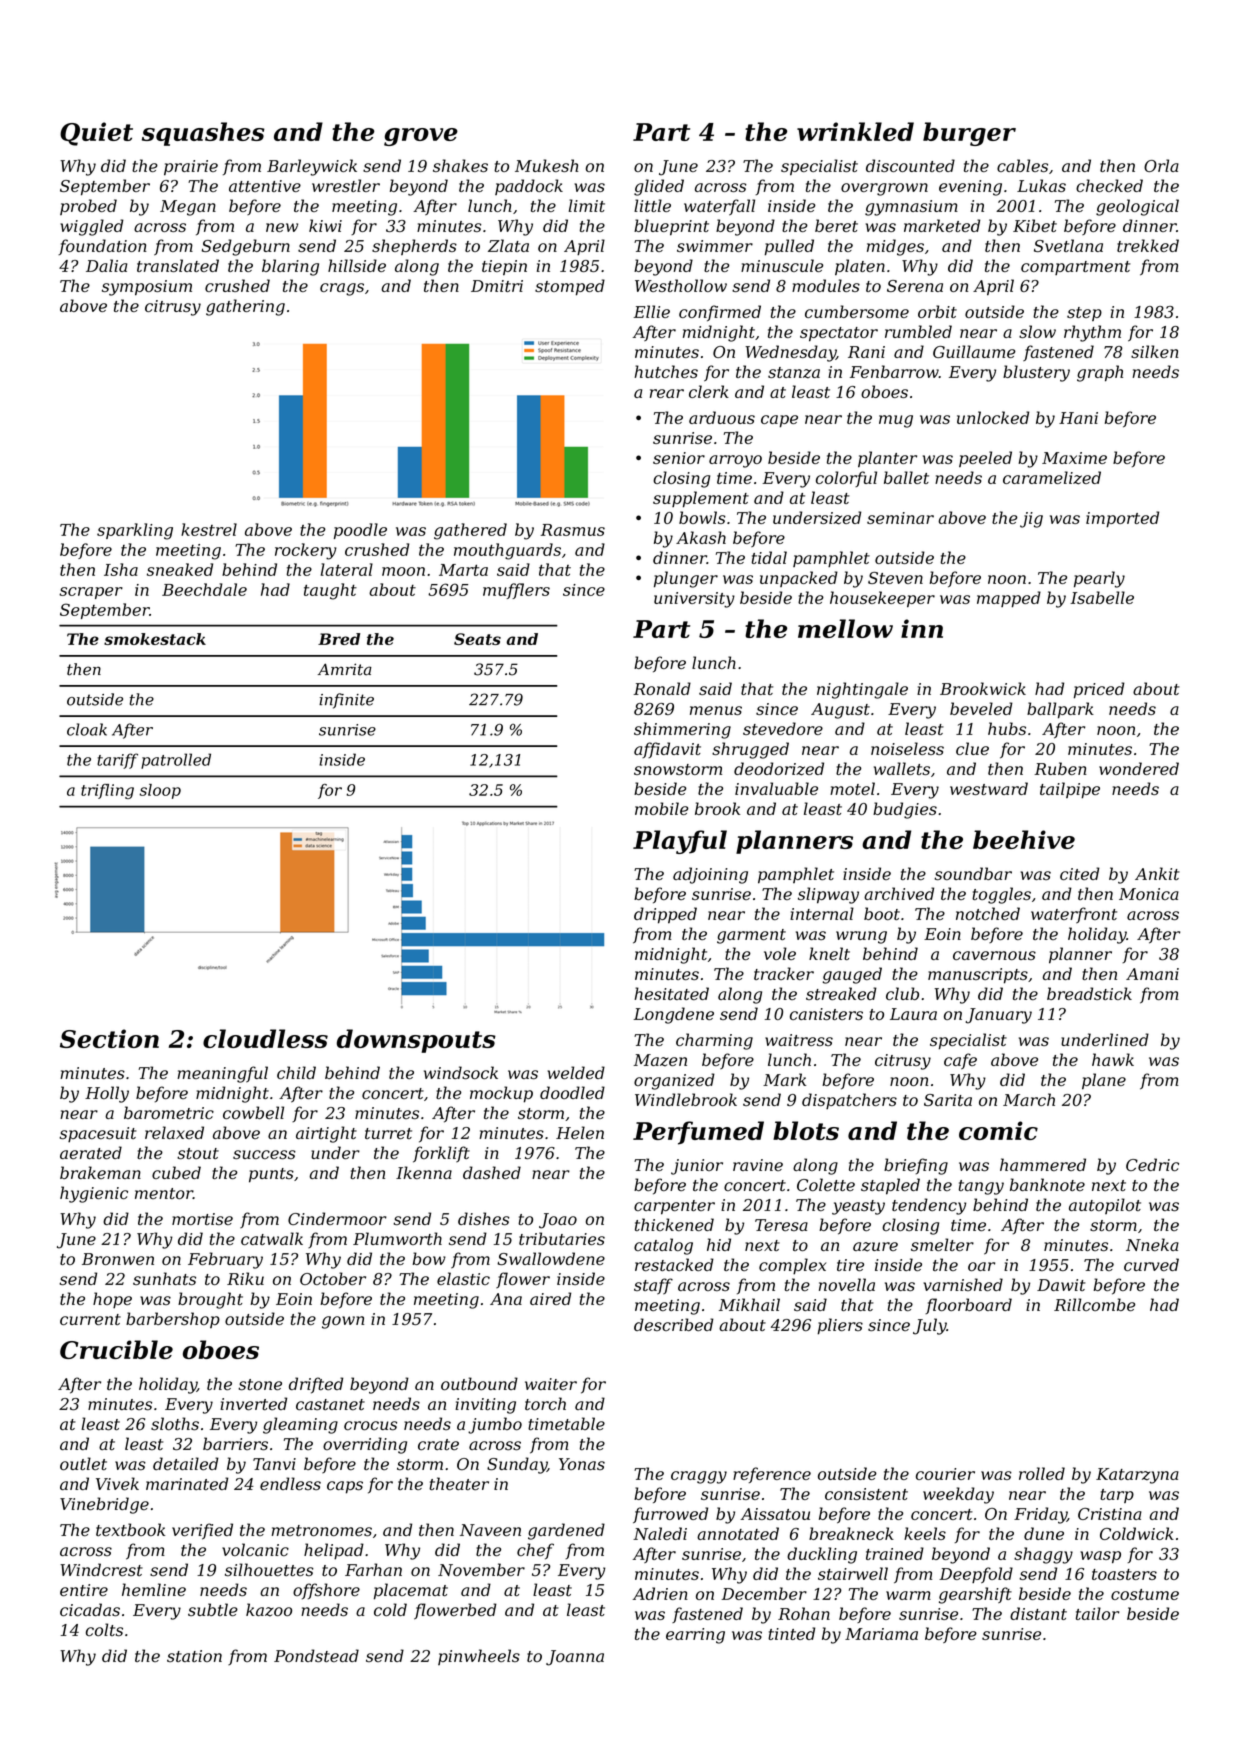 The image size is (1239, 1752). Describe the element at coordinates (253, 1404) in the image. I see `inverted` at that location.
